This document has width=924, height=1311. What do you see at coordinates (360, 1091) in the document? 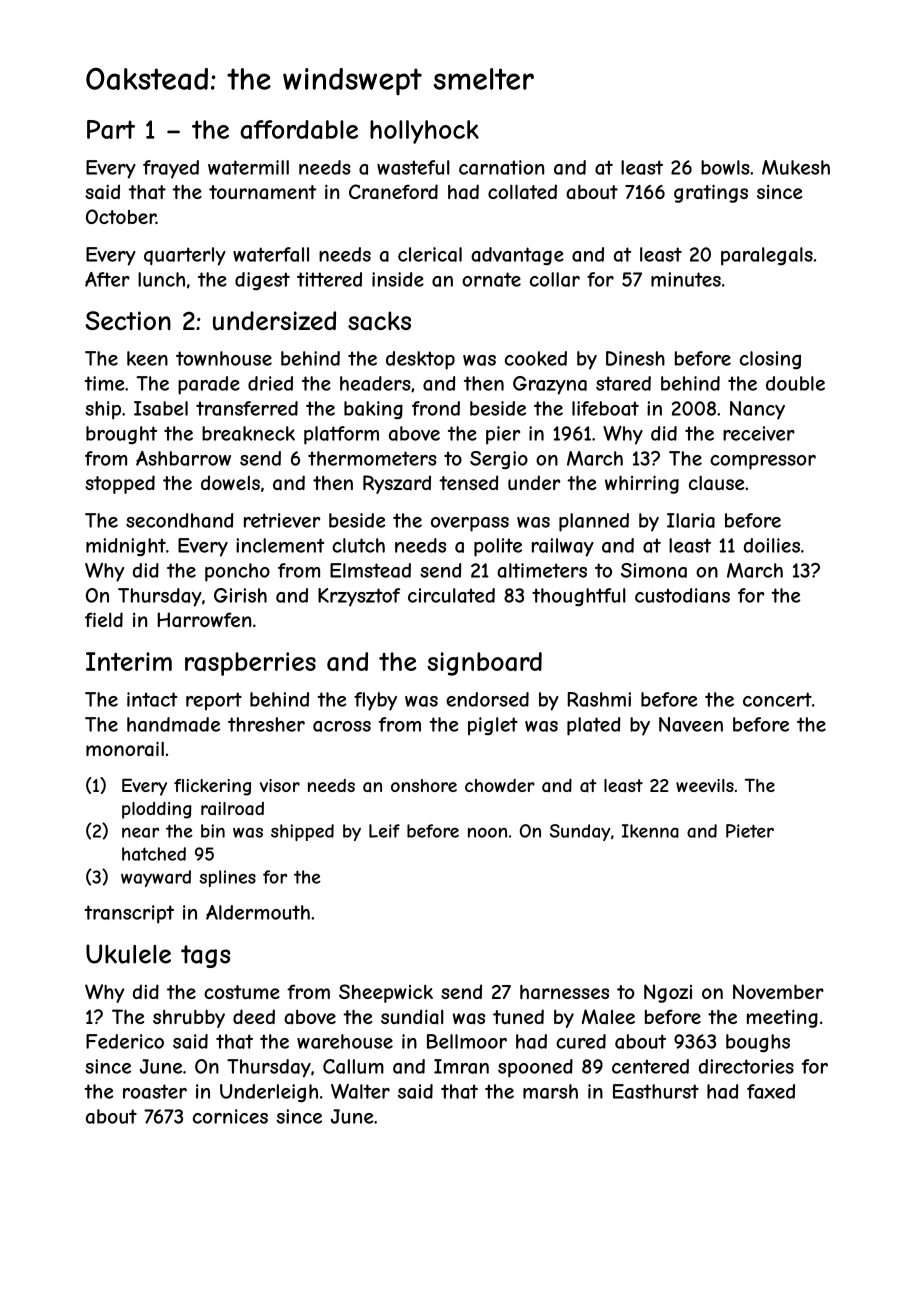
I see `Walter` at bounding box center [360, 1091].
